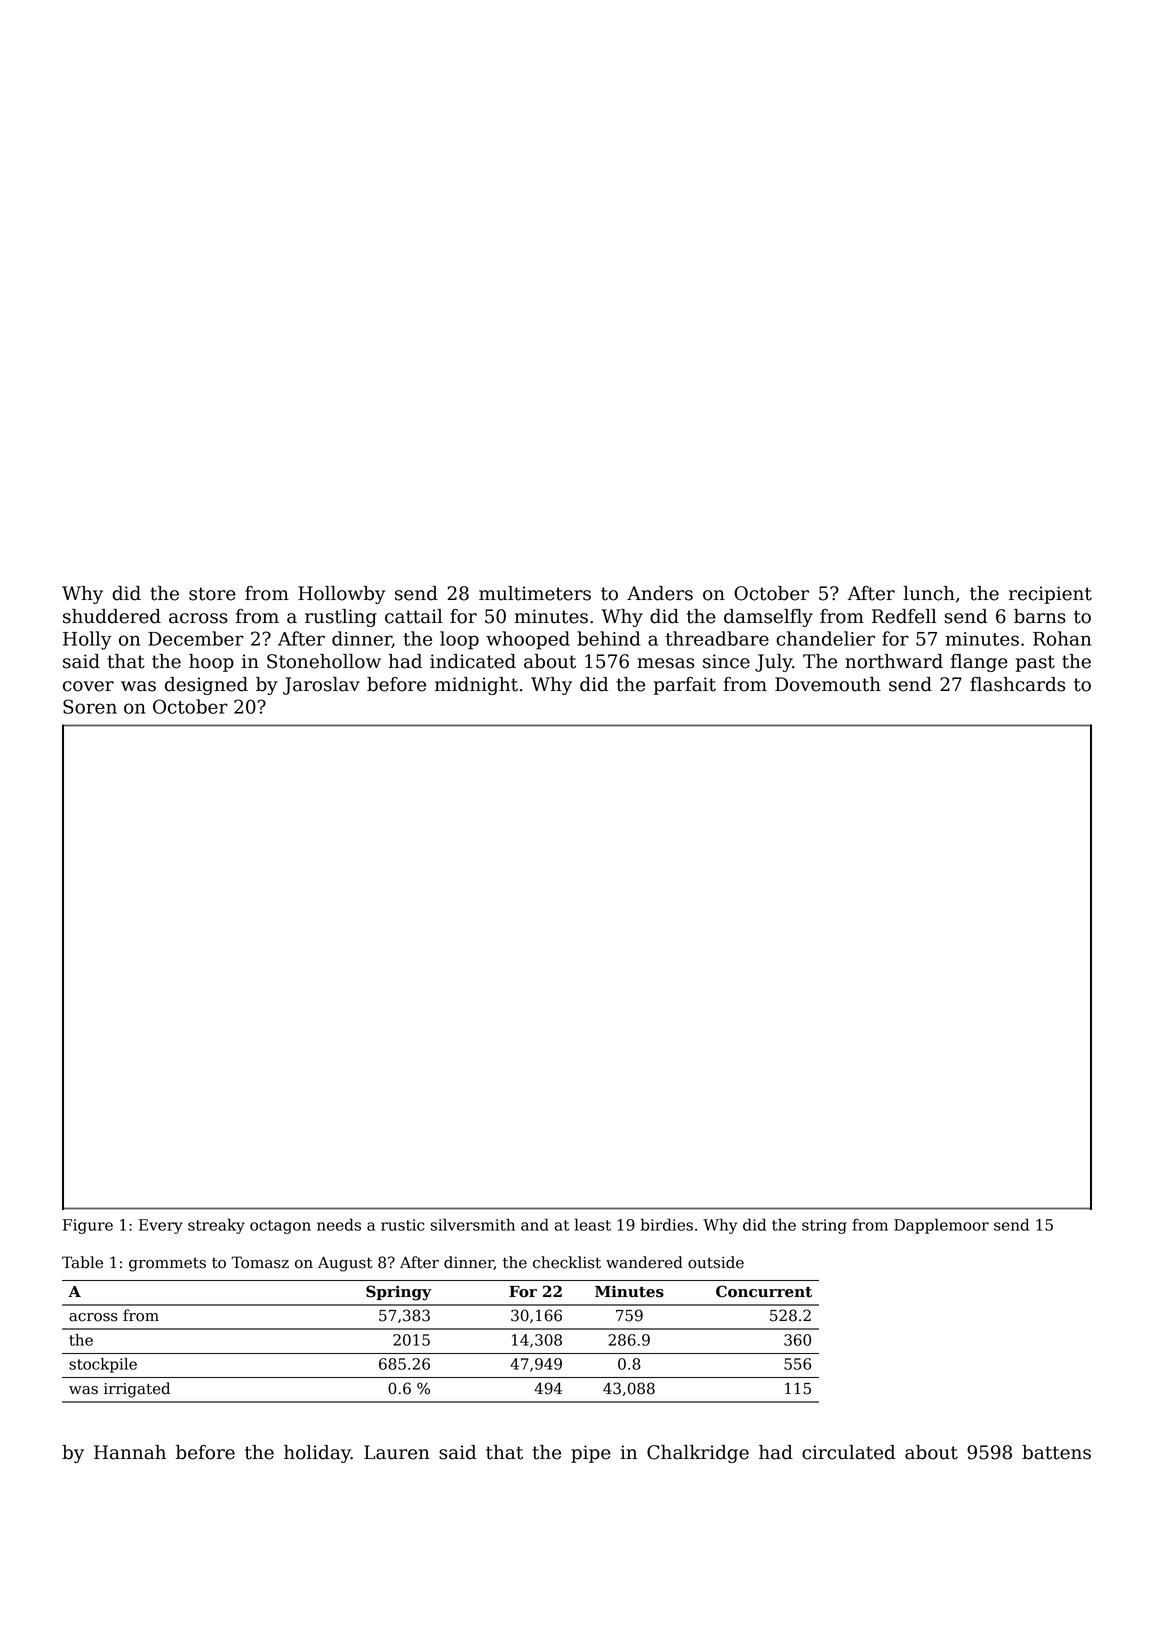 The image size is (1154, 1632). I want to click on irrigated, so click(137, 1390).
